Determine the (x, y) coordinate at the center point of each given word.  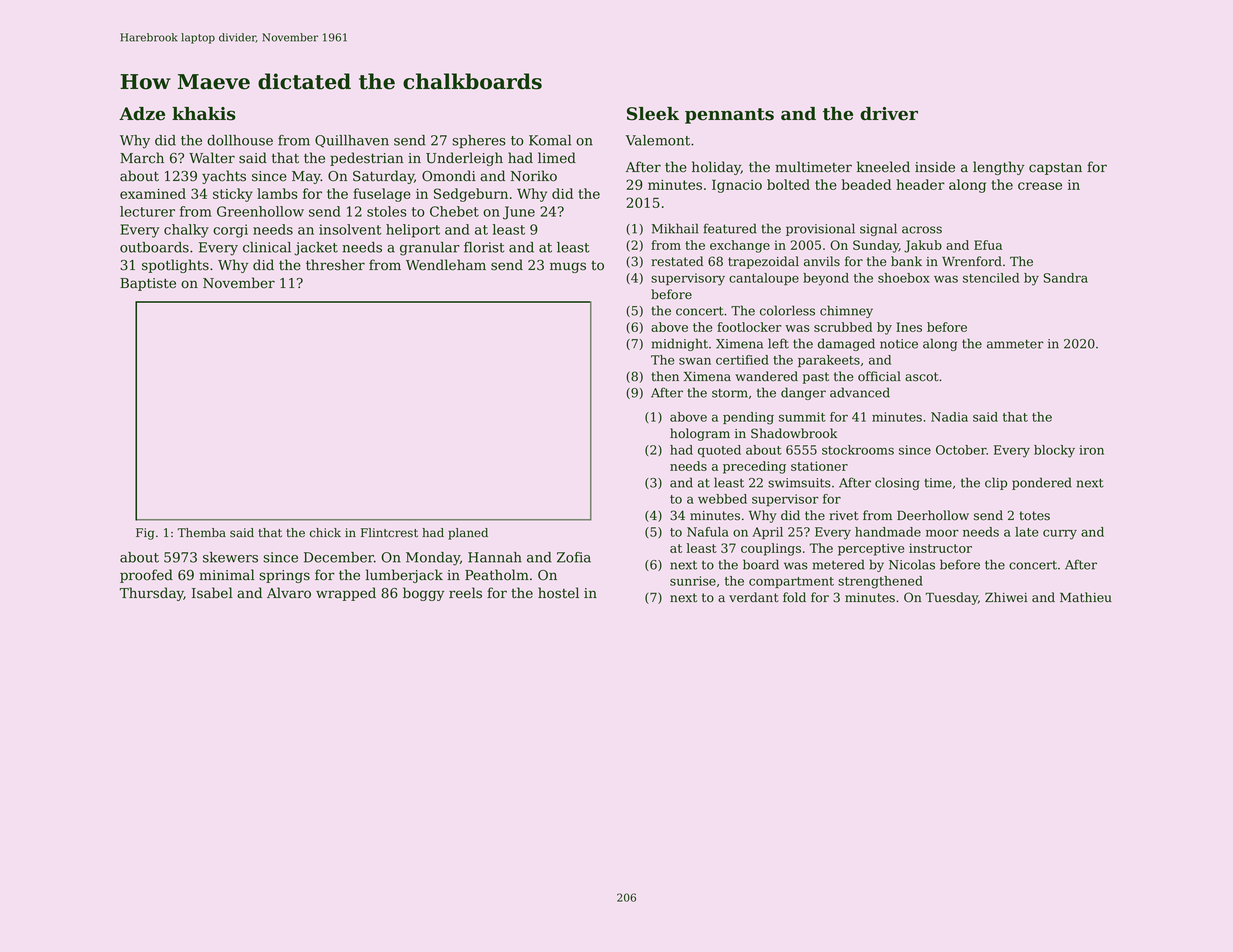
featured (730, 228)
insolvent (350, 229)
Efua (988, 245)
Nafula (708, 532)
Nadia (949, 417)
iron (1091, 450)
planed (468, 534)
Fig (145, 534)
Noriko (534, 176)
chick (325, 533)
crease (1040, 186)
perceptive (871, 549)
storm (730, 393)
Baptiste (148, 284)
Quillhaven (352, 141)
